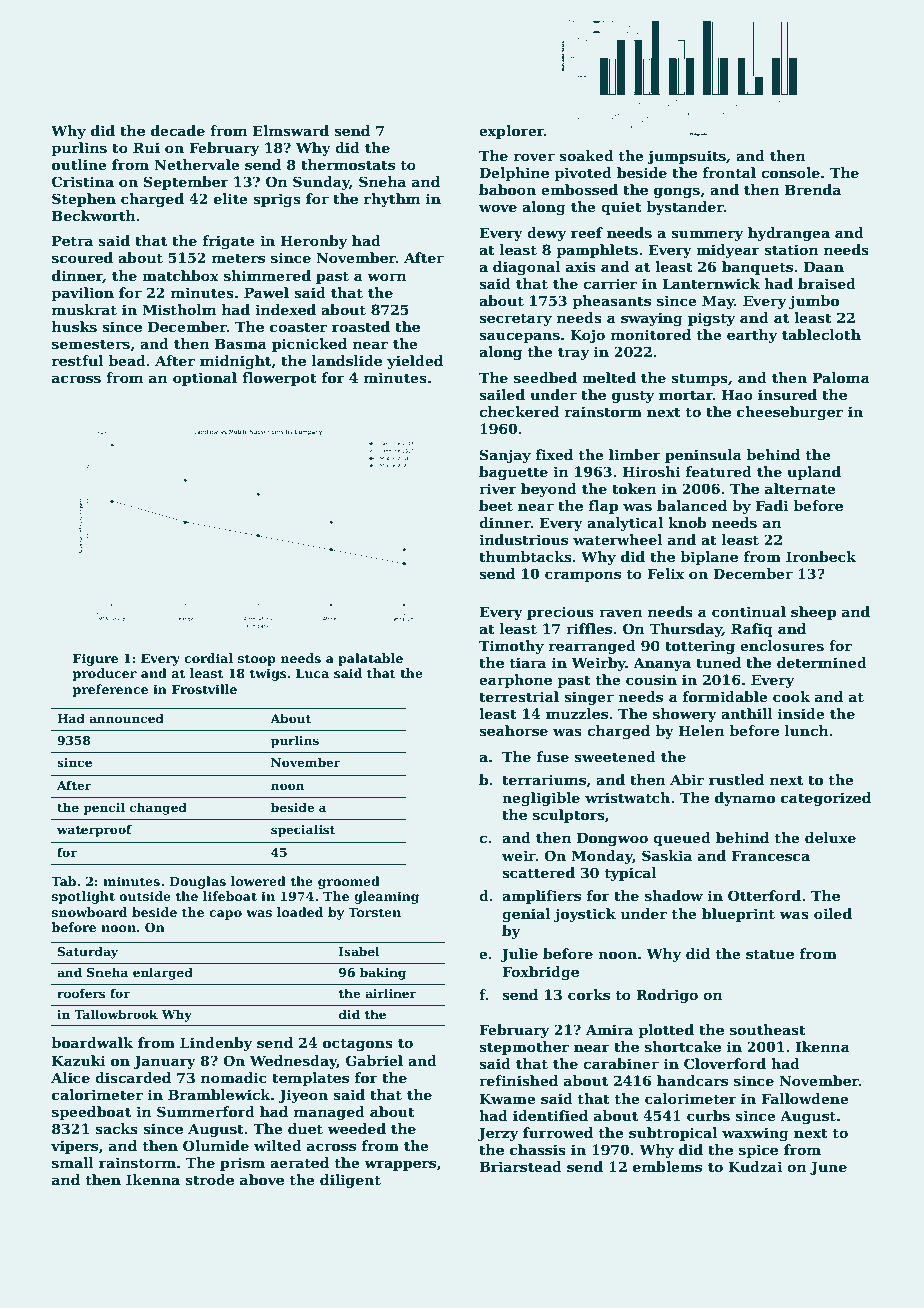 The height and width of the page is (1308, 924). Describe the element at coordinates (700, 647) in the page. I see `tottering` at that location.
